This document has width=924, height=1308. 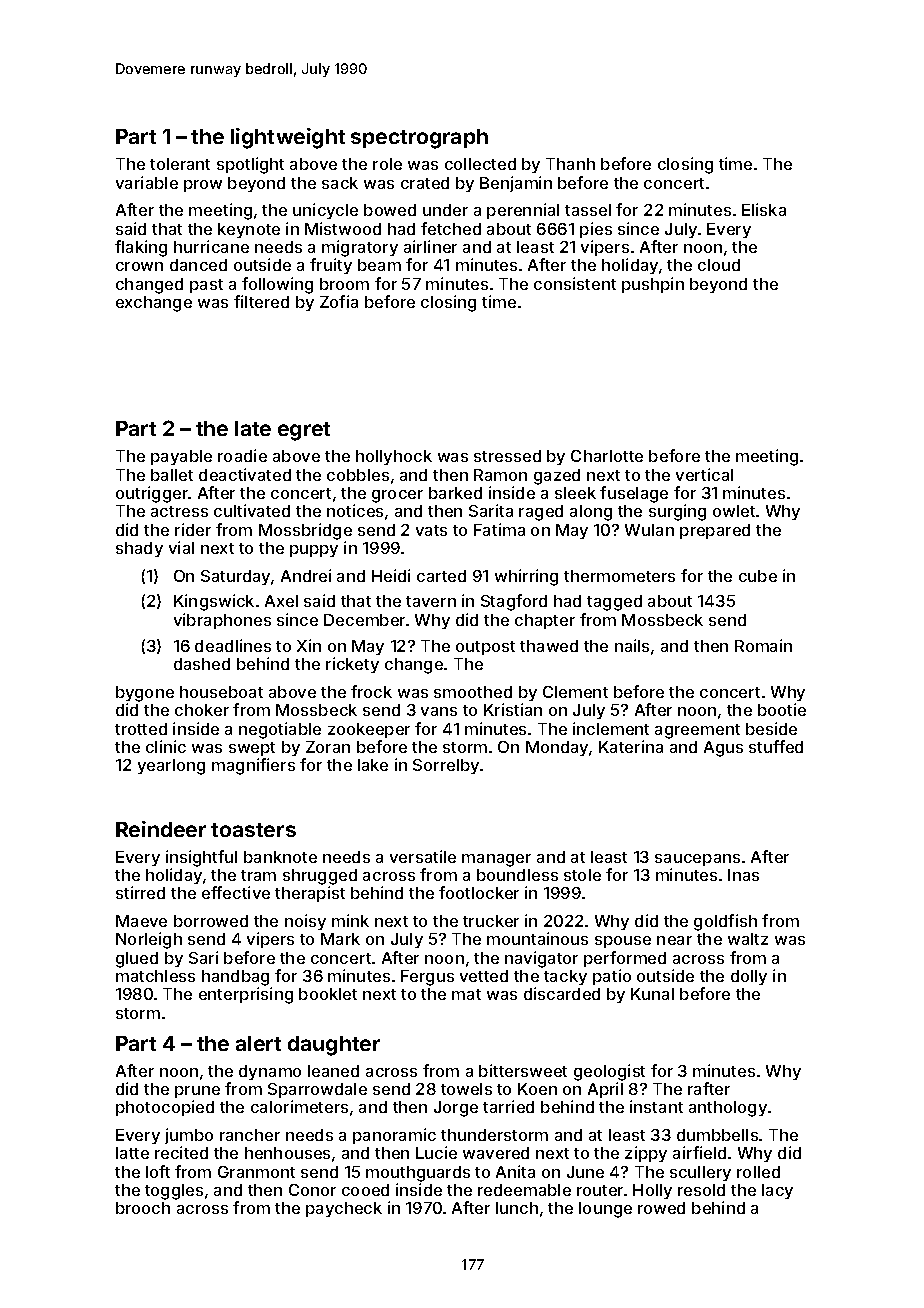 What do you see at coordinates (352, 665) in the document?
I see `rickety` at bounding box center [352, 665].
